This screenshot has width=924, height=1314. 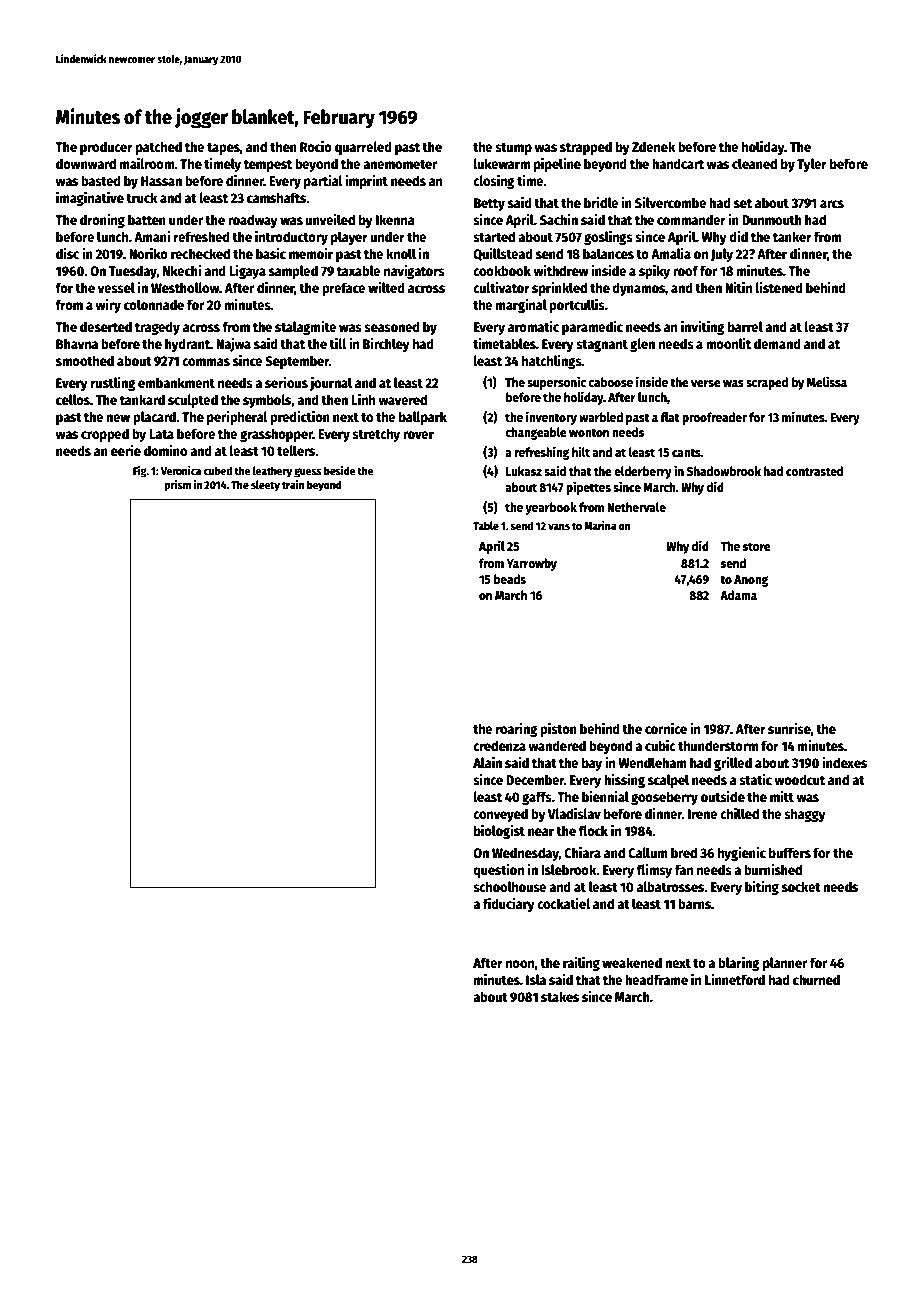 What do you see at coordinates (177, 486) in the screenshot?
I see `prism` at bounding box center [177, 486].
